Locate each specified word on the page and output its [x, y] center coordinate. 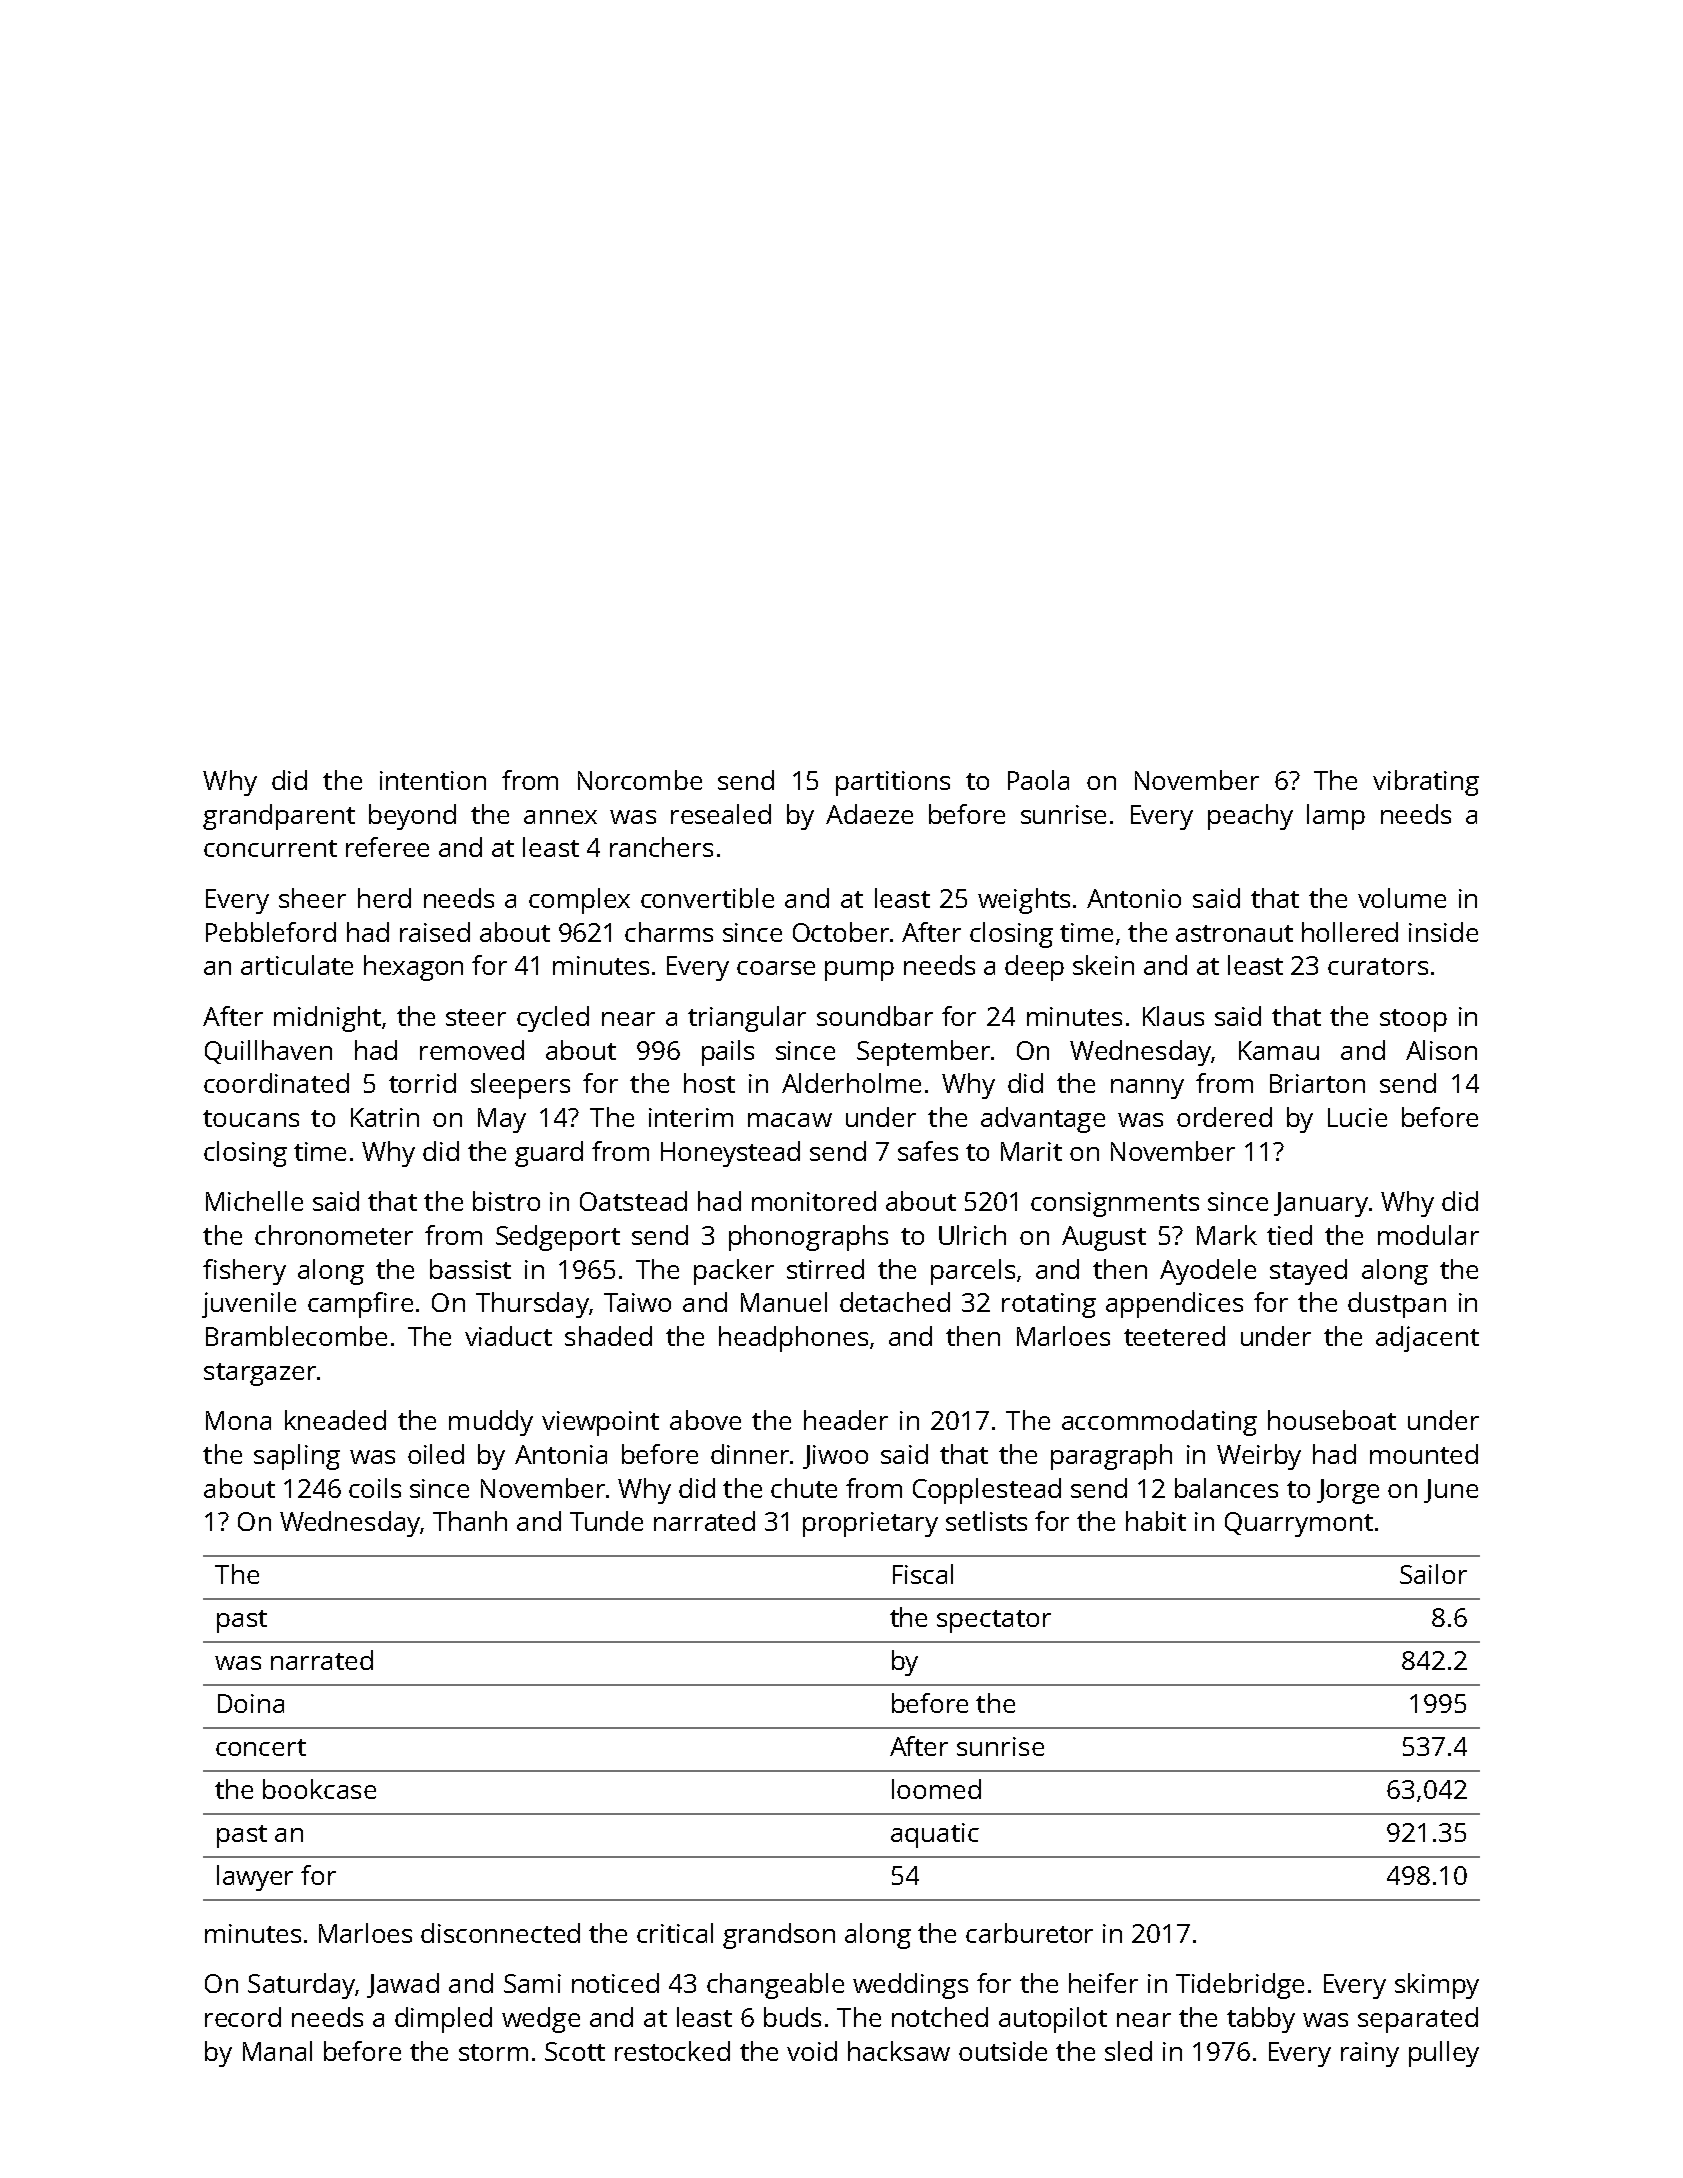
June [1451, 1491]
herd [384, 898]
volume [1402, 898]
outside [1003, 2051]
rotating [1049, 1305]
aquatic [935, 1835]
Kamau [1279, 1050]
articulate [297, 965]
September [923, 1053]
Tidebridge [1240, 1986]
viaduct [508, 1336]
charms [669, 932]
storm [493, 2052]
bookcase [319, 1789]
